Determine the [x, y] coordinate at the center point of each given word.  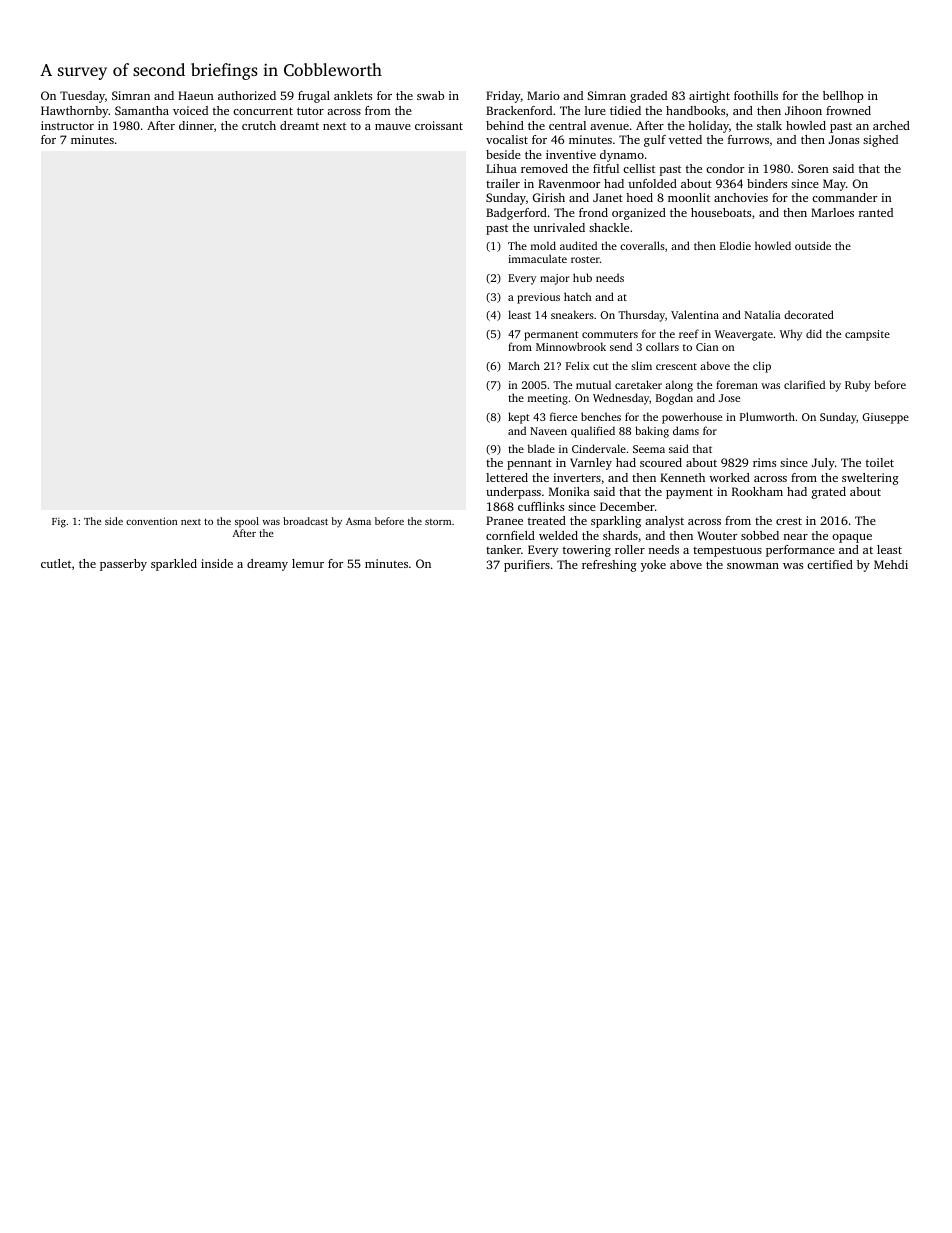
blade [541, 448]
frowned [848, 110]
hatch [578, 296]
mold [543, 245]
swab [430, 95]
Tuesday [82, 97]
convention [151, 521]
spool [247, 522]
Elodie [735, 245]
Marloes [832, 212]
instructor [67, 125]
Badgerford [516, 214]
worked [729, 477]
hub [582, 277]
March [524, 365]
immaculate [537, 258]
